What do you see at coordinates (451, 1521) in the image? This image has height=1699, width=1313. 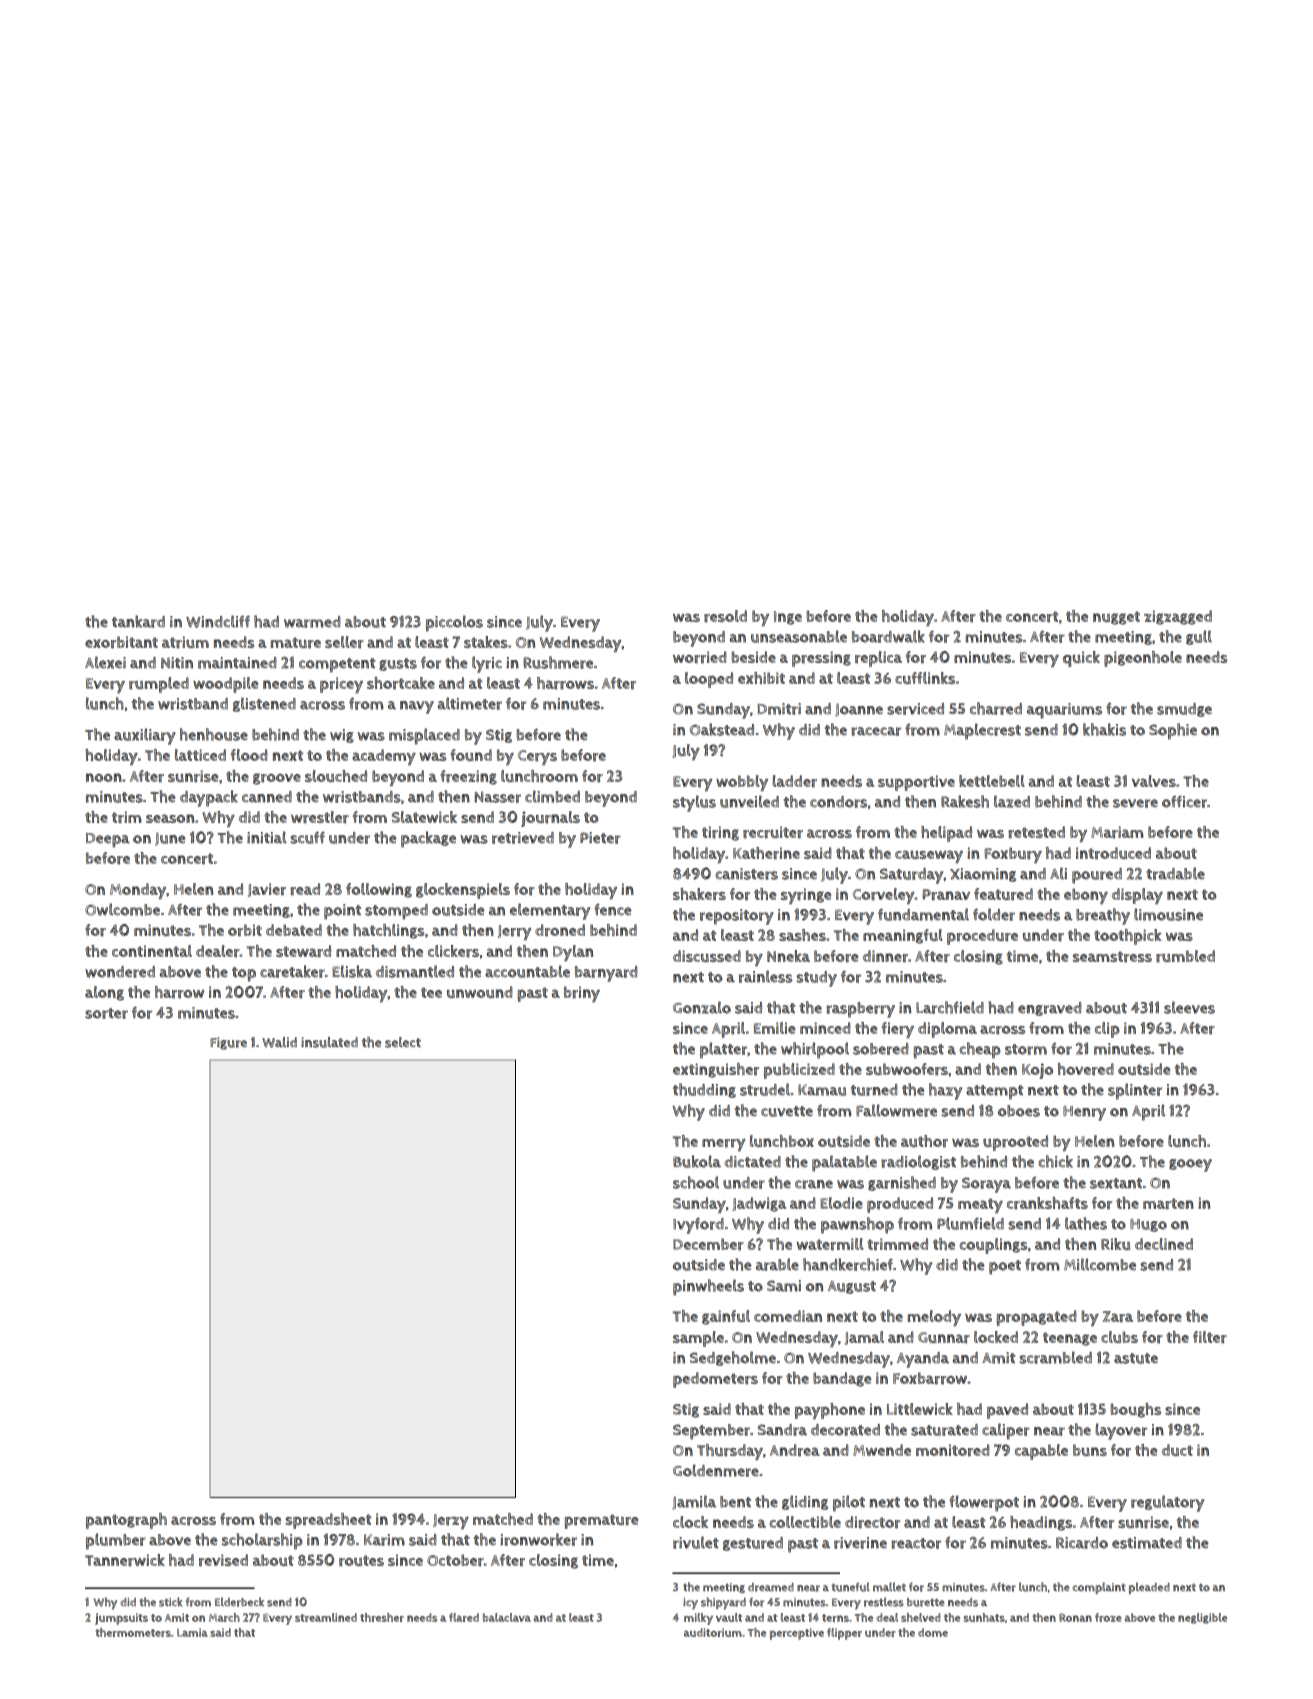 I see `Jerzy` at bounding box center [451, 1521].
